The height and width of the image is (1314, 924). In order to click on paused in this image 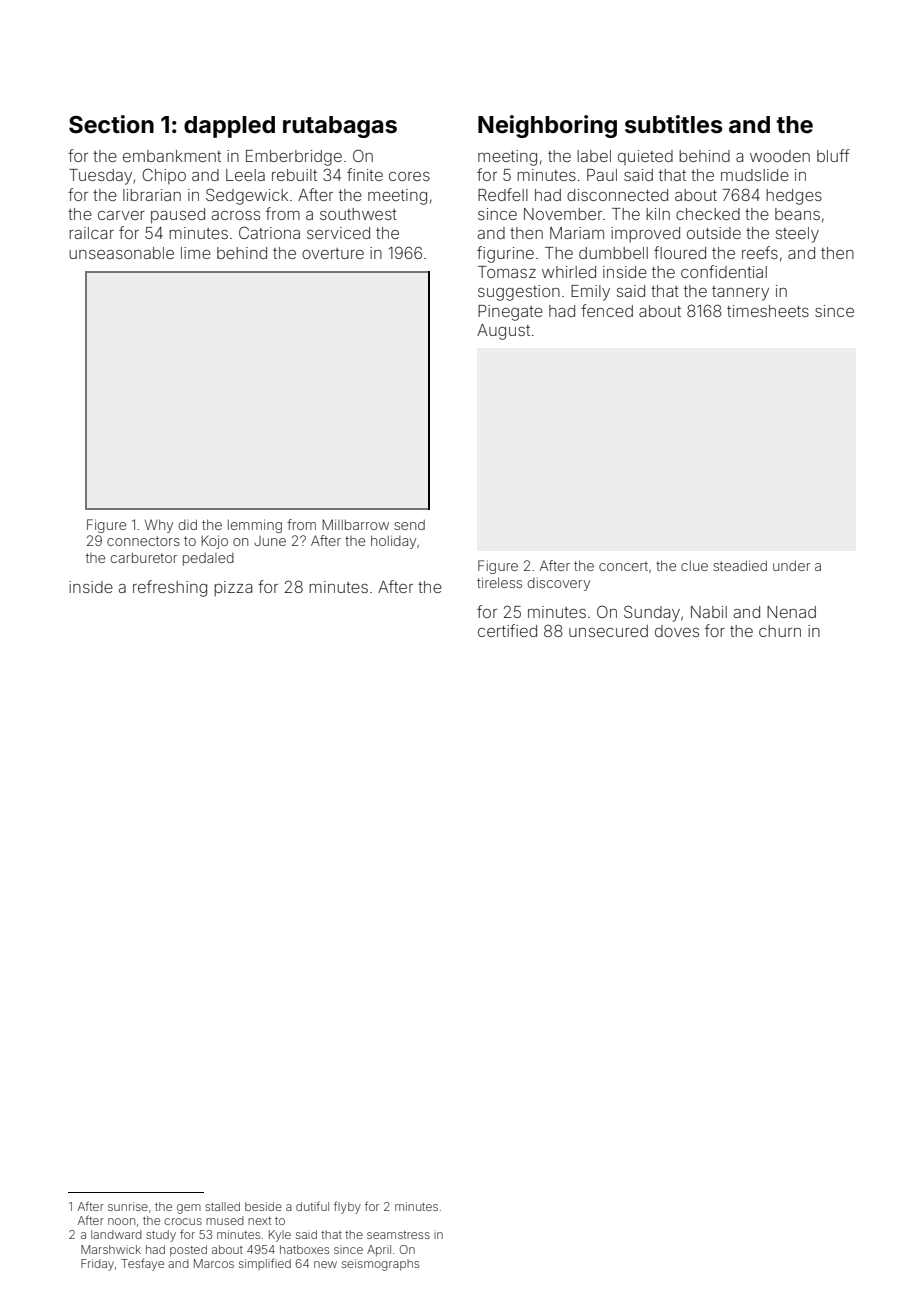, I will do `click(178, 216)`.
